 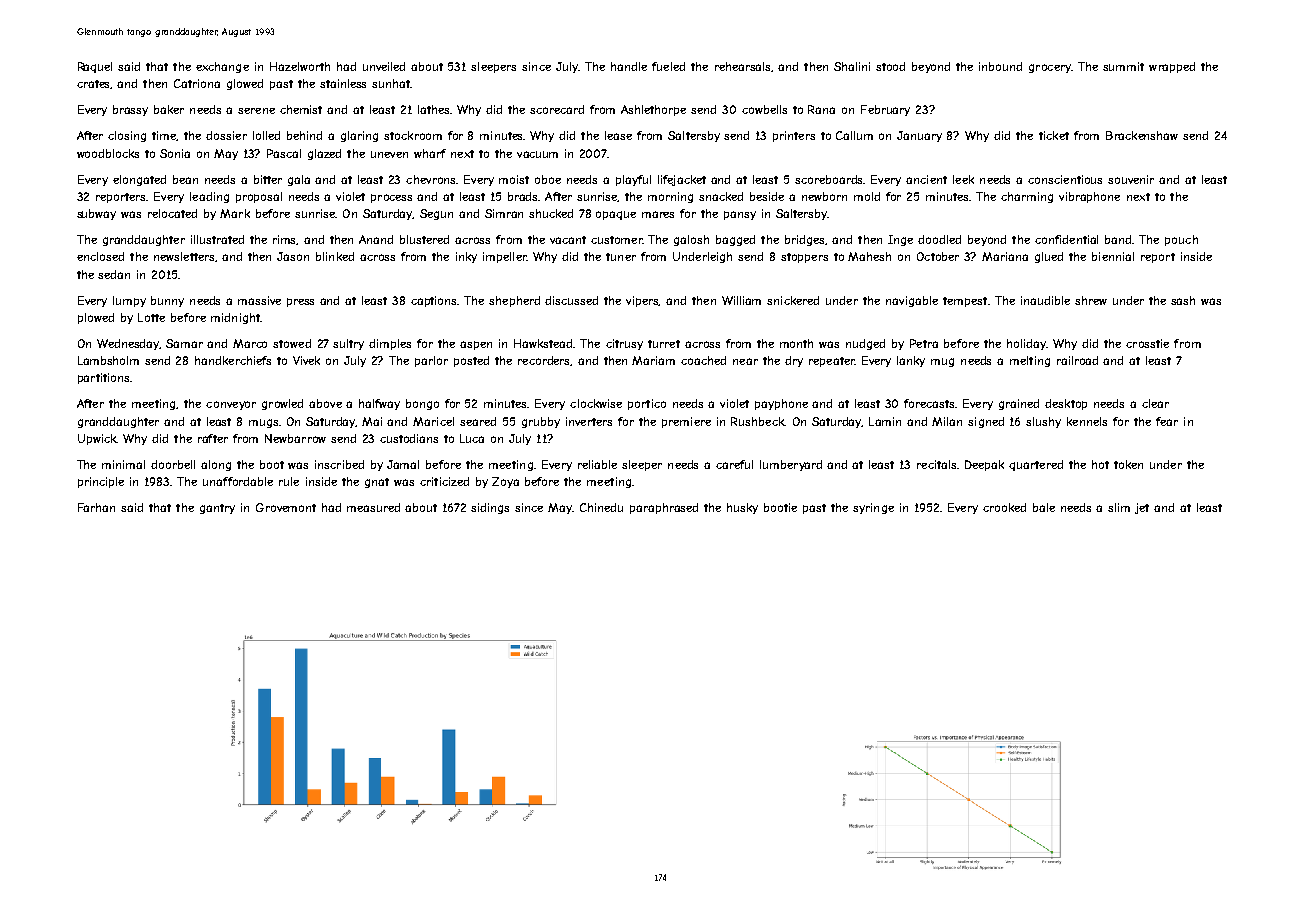 What do you see at coordinates (216, 465) in the screenshot?
I see `along` at bounding box center [216, 465].
